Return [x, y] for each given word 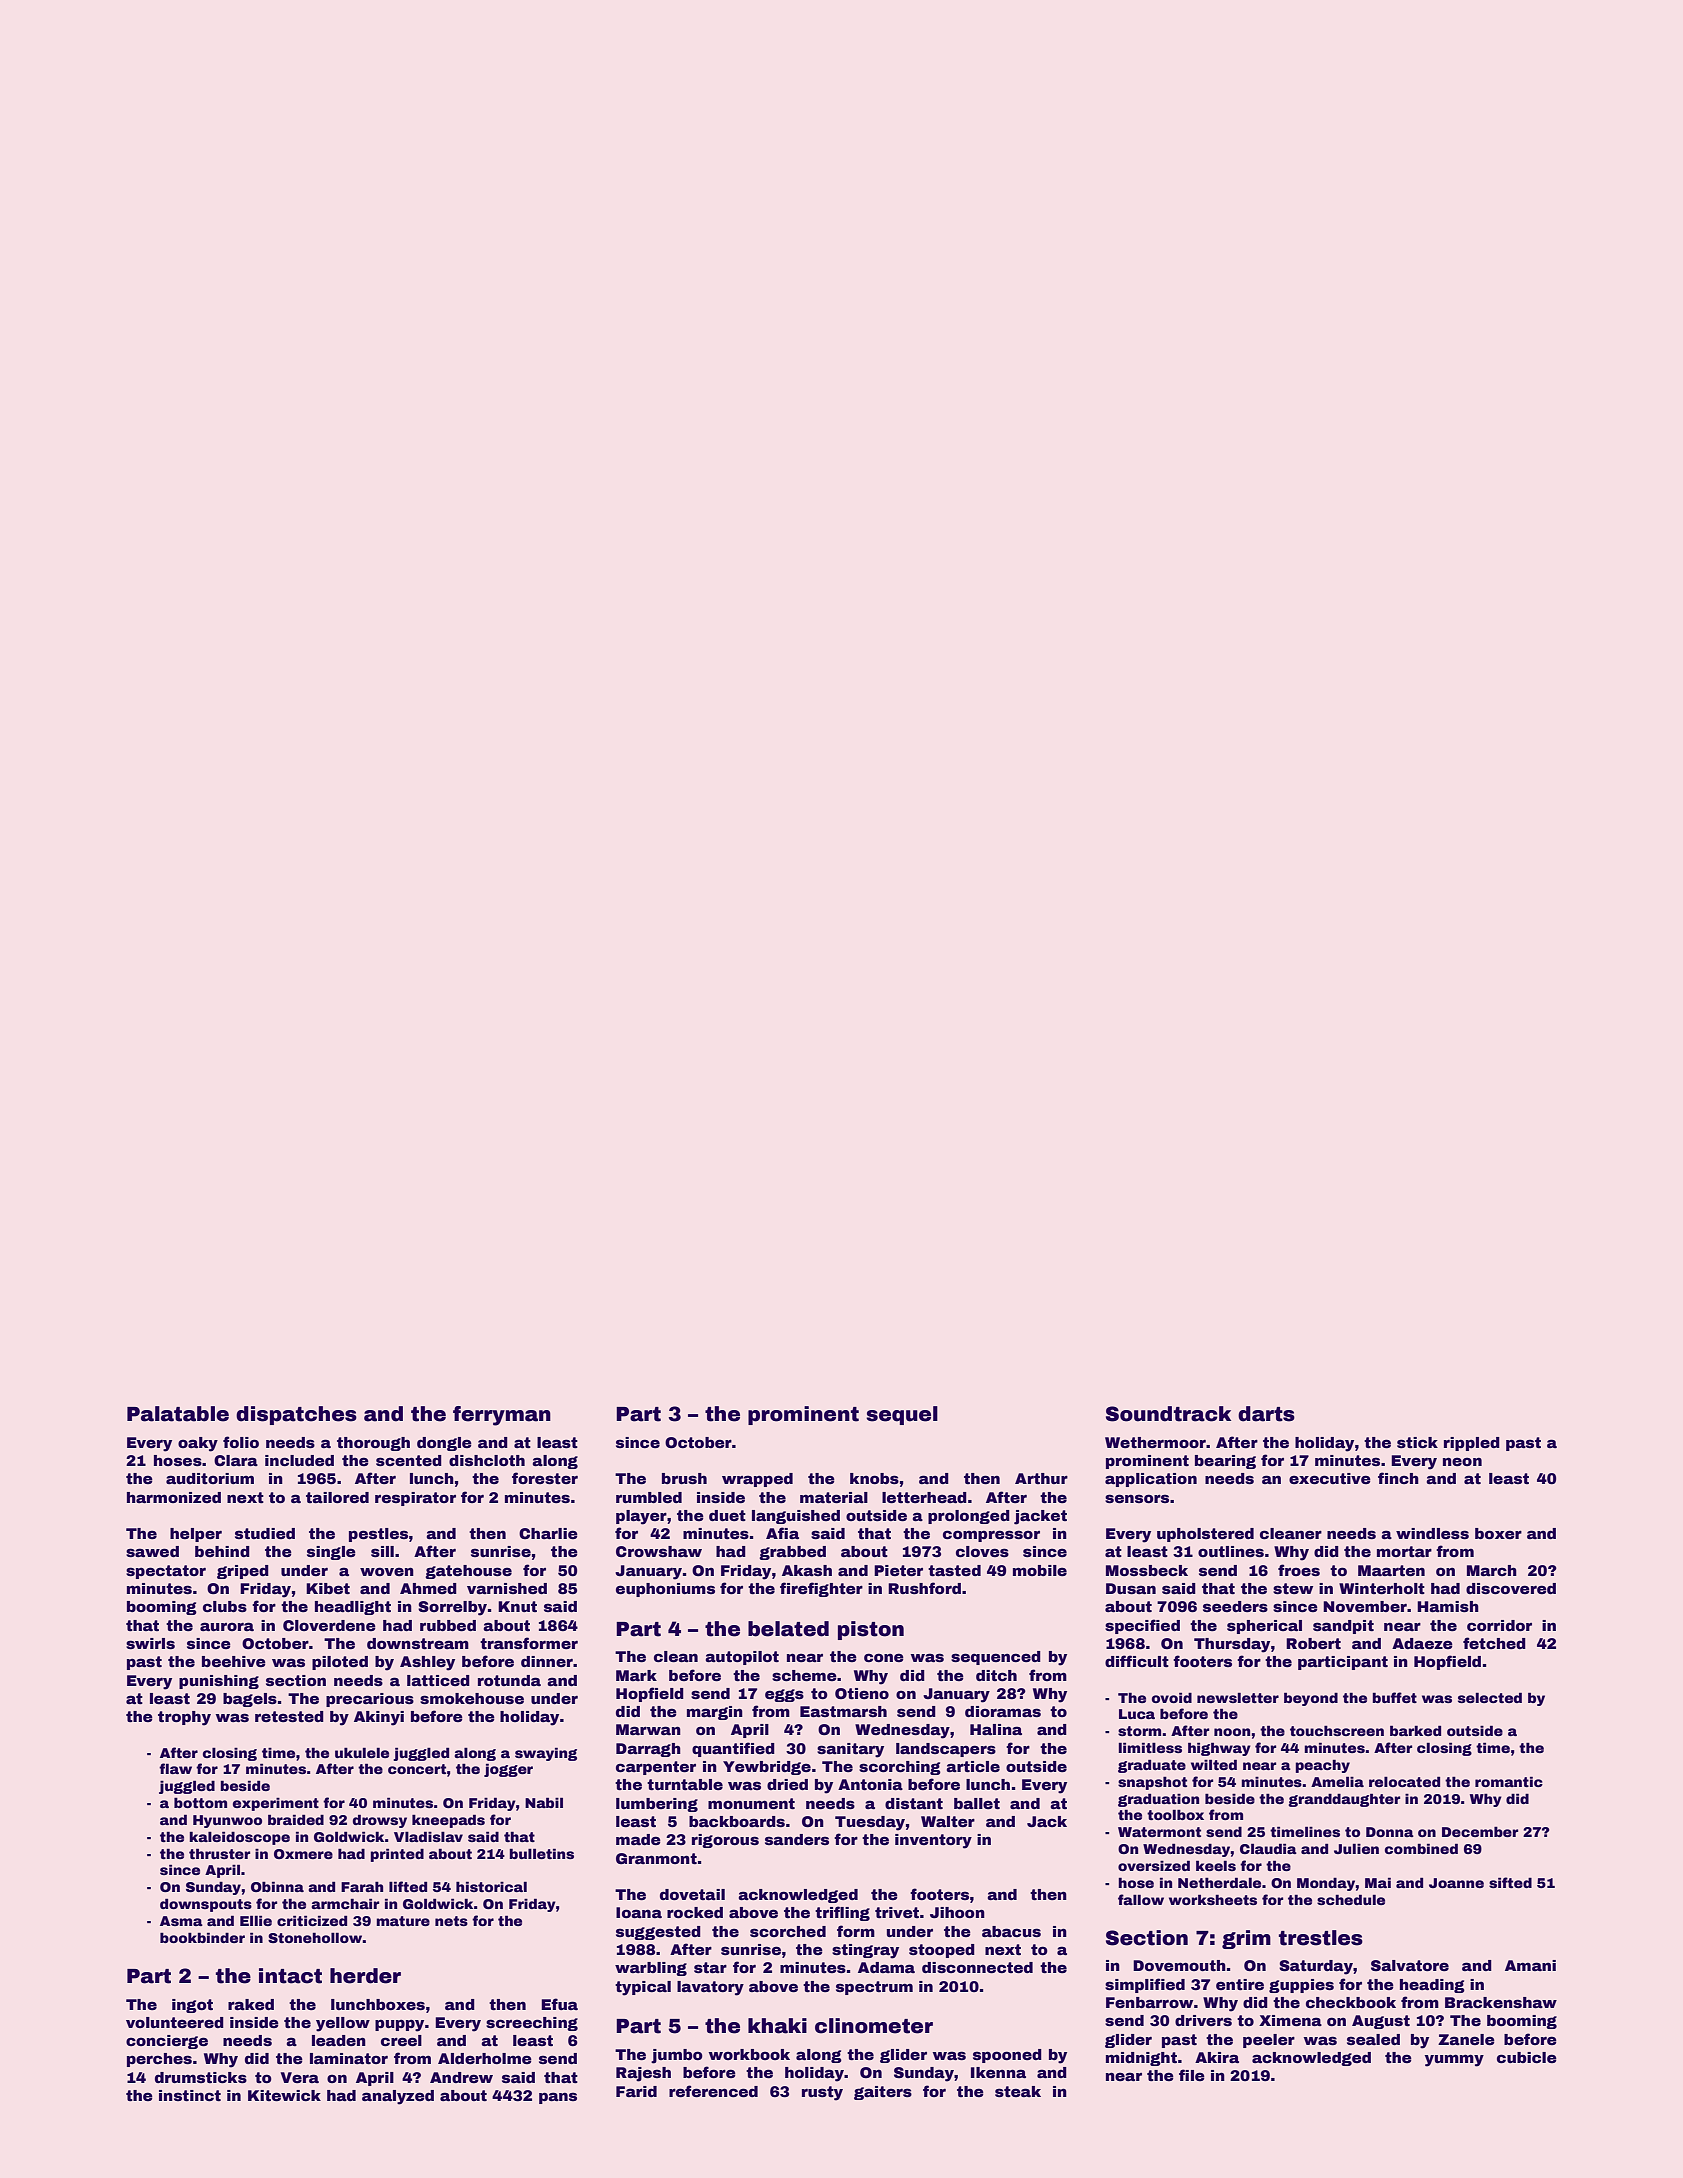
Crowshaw [659, 1551]
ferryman [502, 1416]
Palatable [178, 1414]
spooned [1007, 2056]
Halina [996, 1729]
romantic [1509, 1781]
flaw [175, 1768]
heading [1432, 1986]
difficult [1137, 1661]
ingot [192, 2006]
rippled [1472, 1444]
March [1492, 1570]
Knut [517, 1606]
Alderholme [485, 2058]
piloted [340, 1663]
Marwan [648, 1729]
